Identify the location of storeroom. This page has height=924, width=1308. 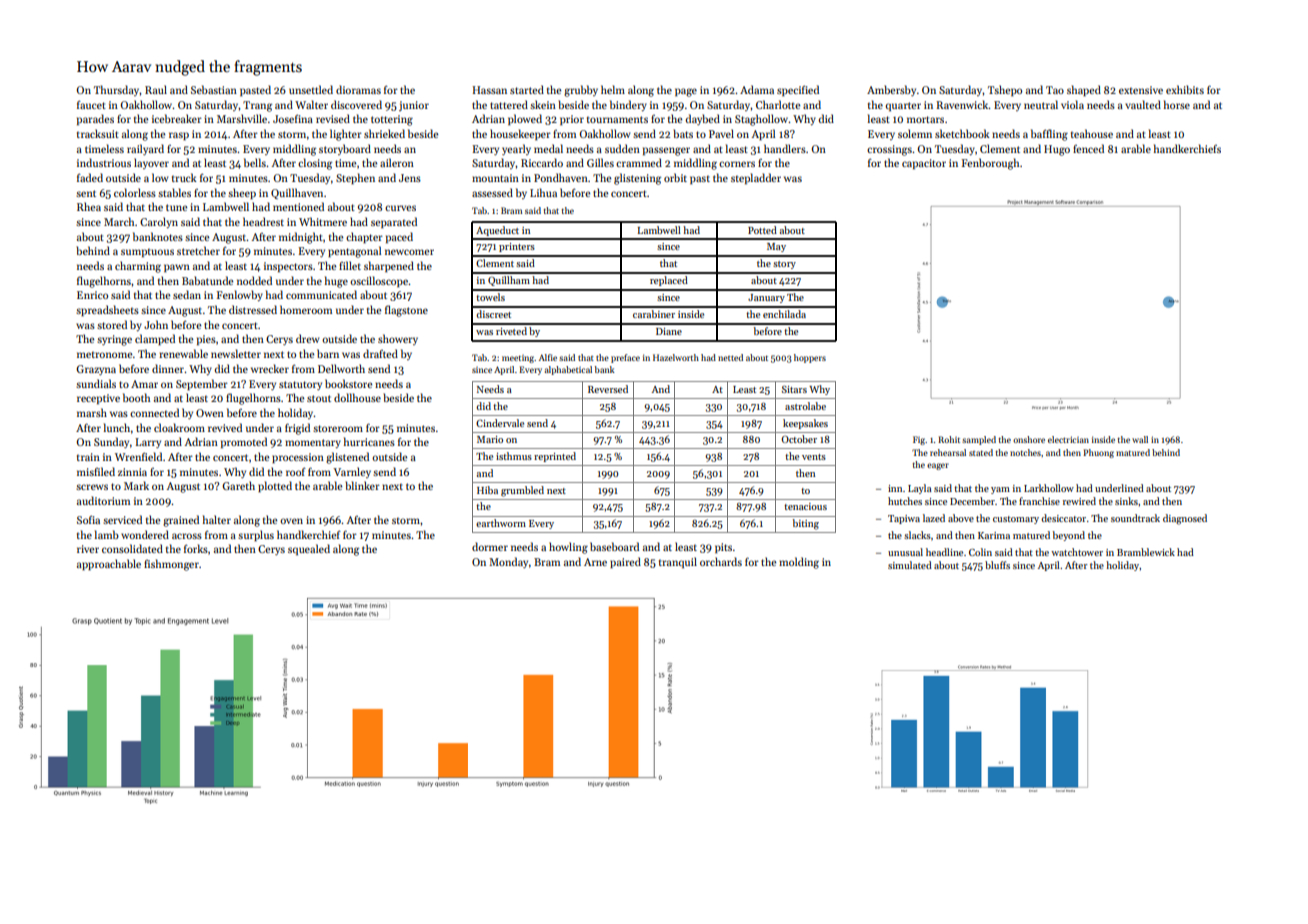
(338, 428).
